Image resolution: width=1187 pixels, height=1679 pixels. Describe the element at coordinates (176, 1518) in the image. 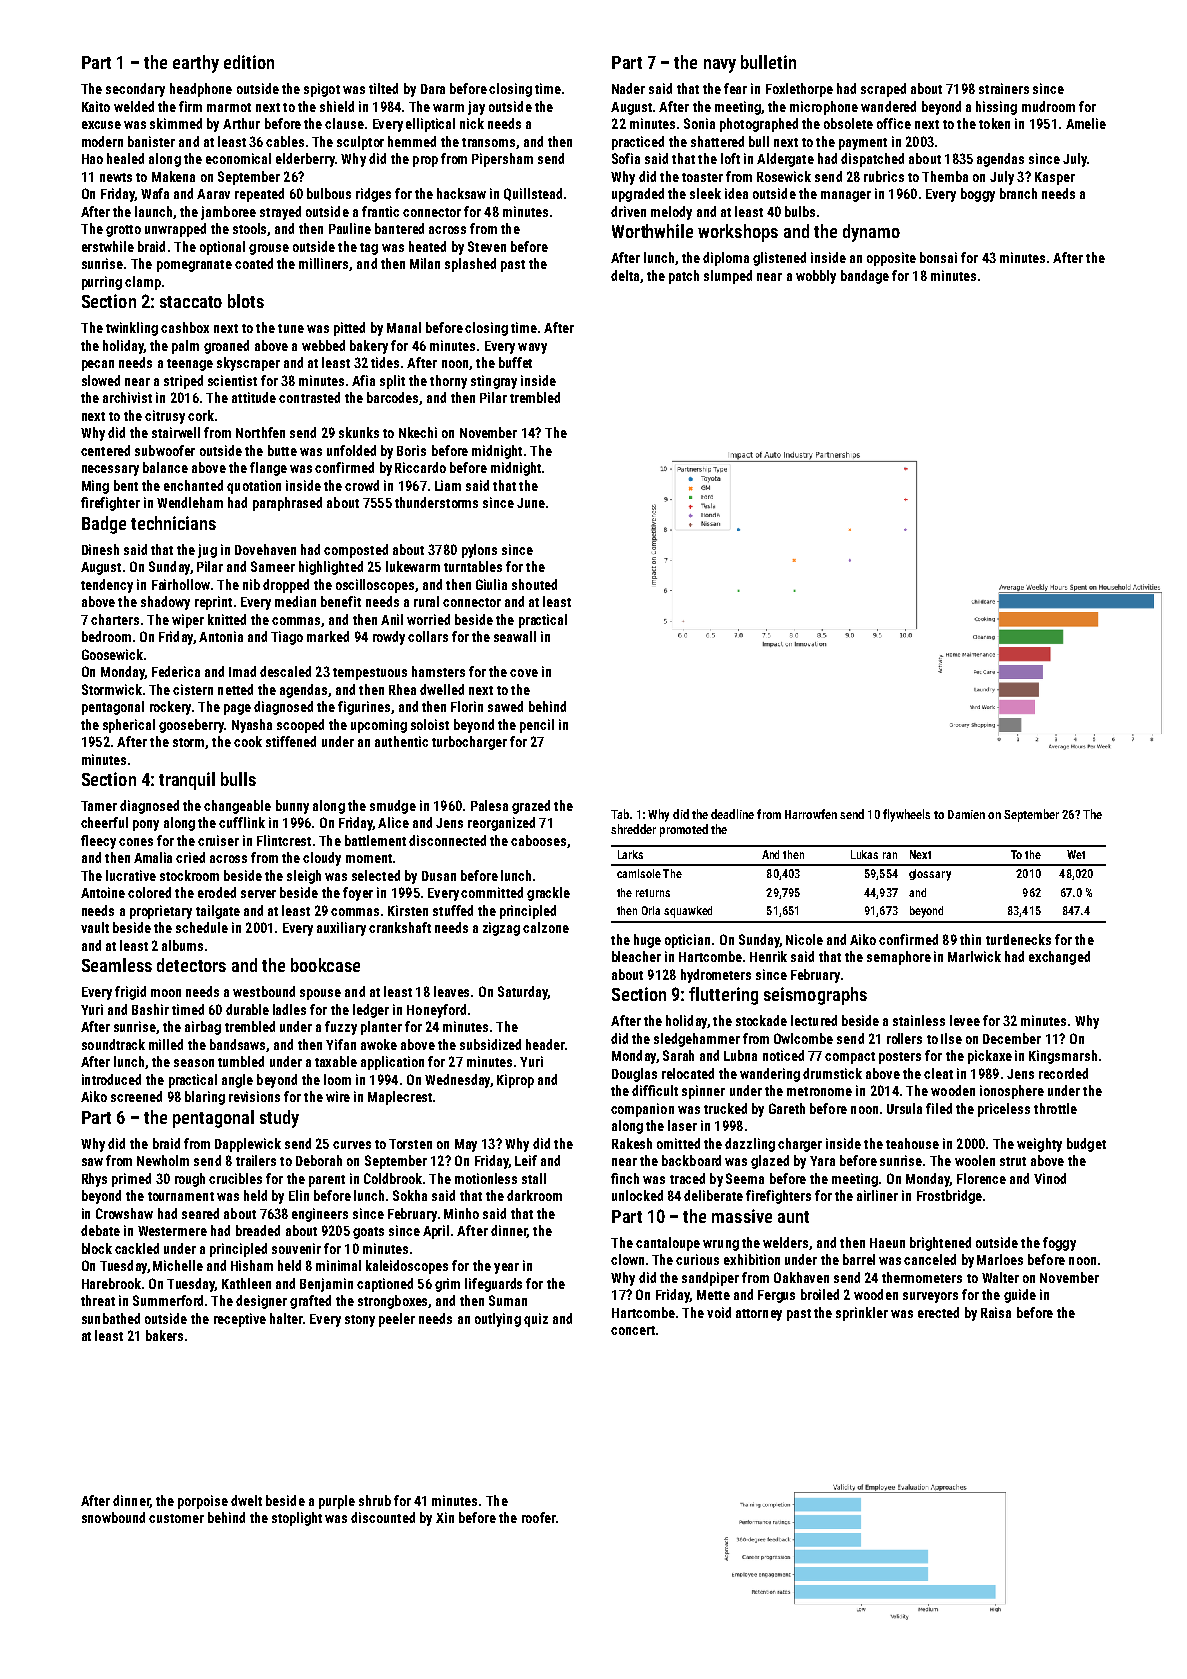

I see `customer` at that location.
